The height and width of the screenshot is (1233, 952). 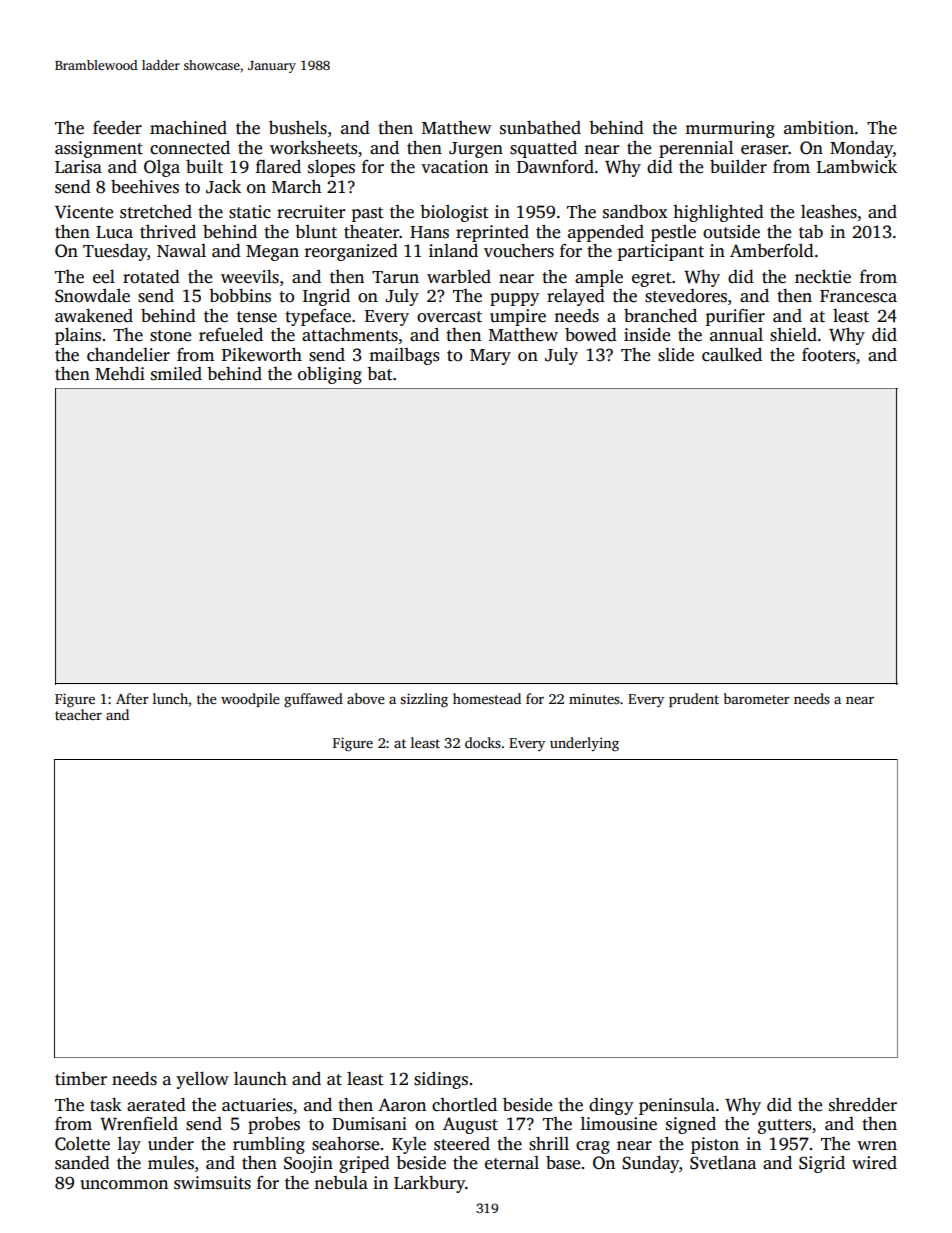 I want to click on above, so click(x=366, y=698).
